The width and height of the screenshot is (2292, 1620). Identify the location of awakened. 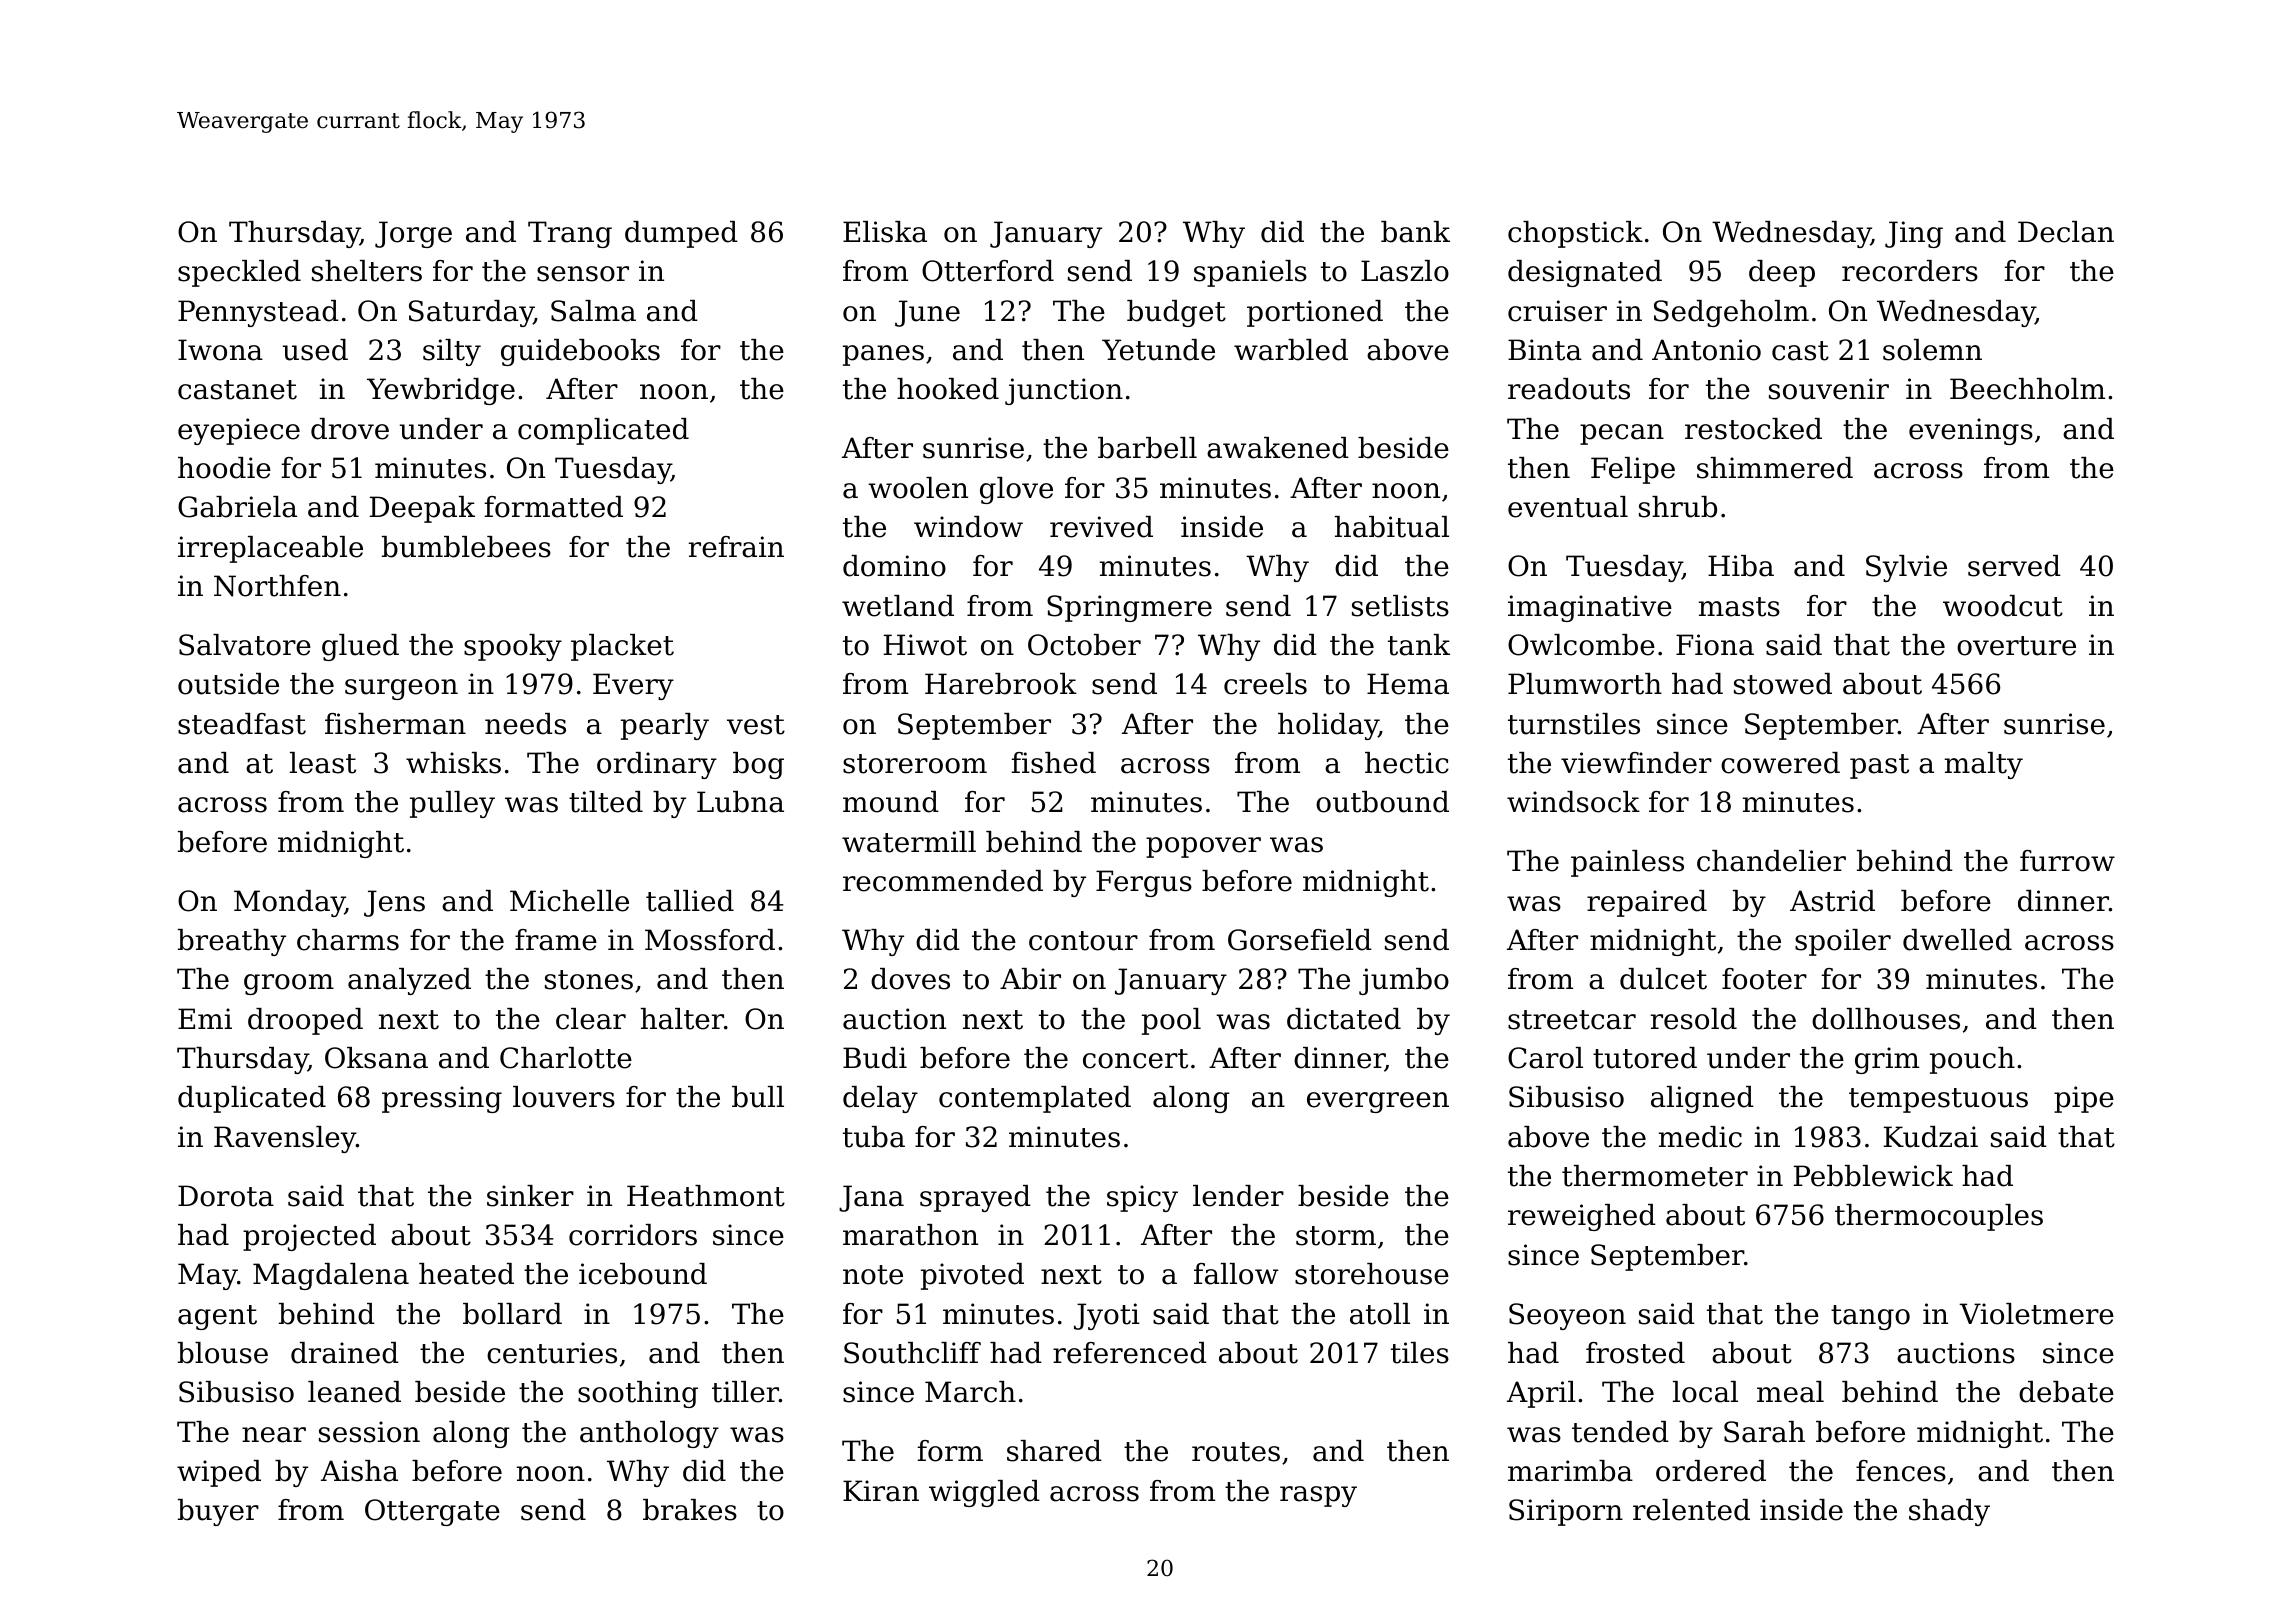
(1278, 448).
